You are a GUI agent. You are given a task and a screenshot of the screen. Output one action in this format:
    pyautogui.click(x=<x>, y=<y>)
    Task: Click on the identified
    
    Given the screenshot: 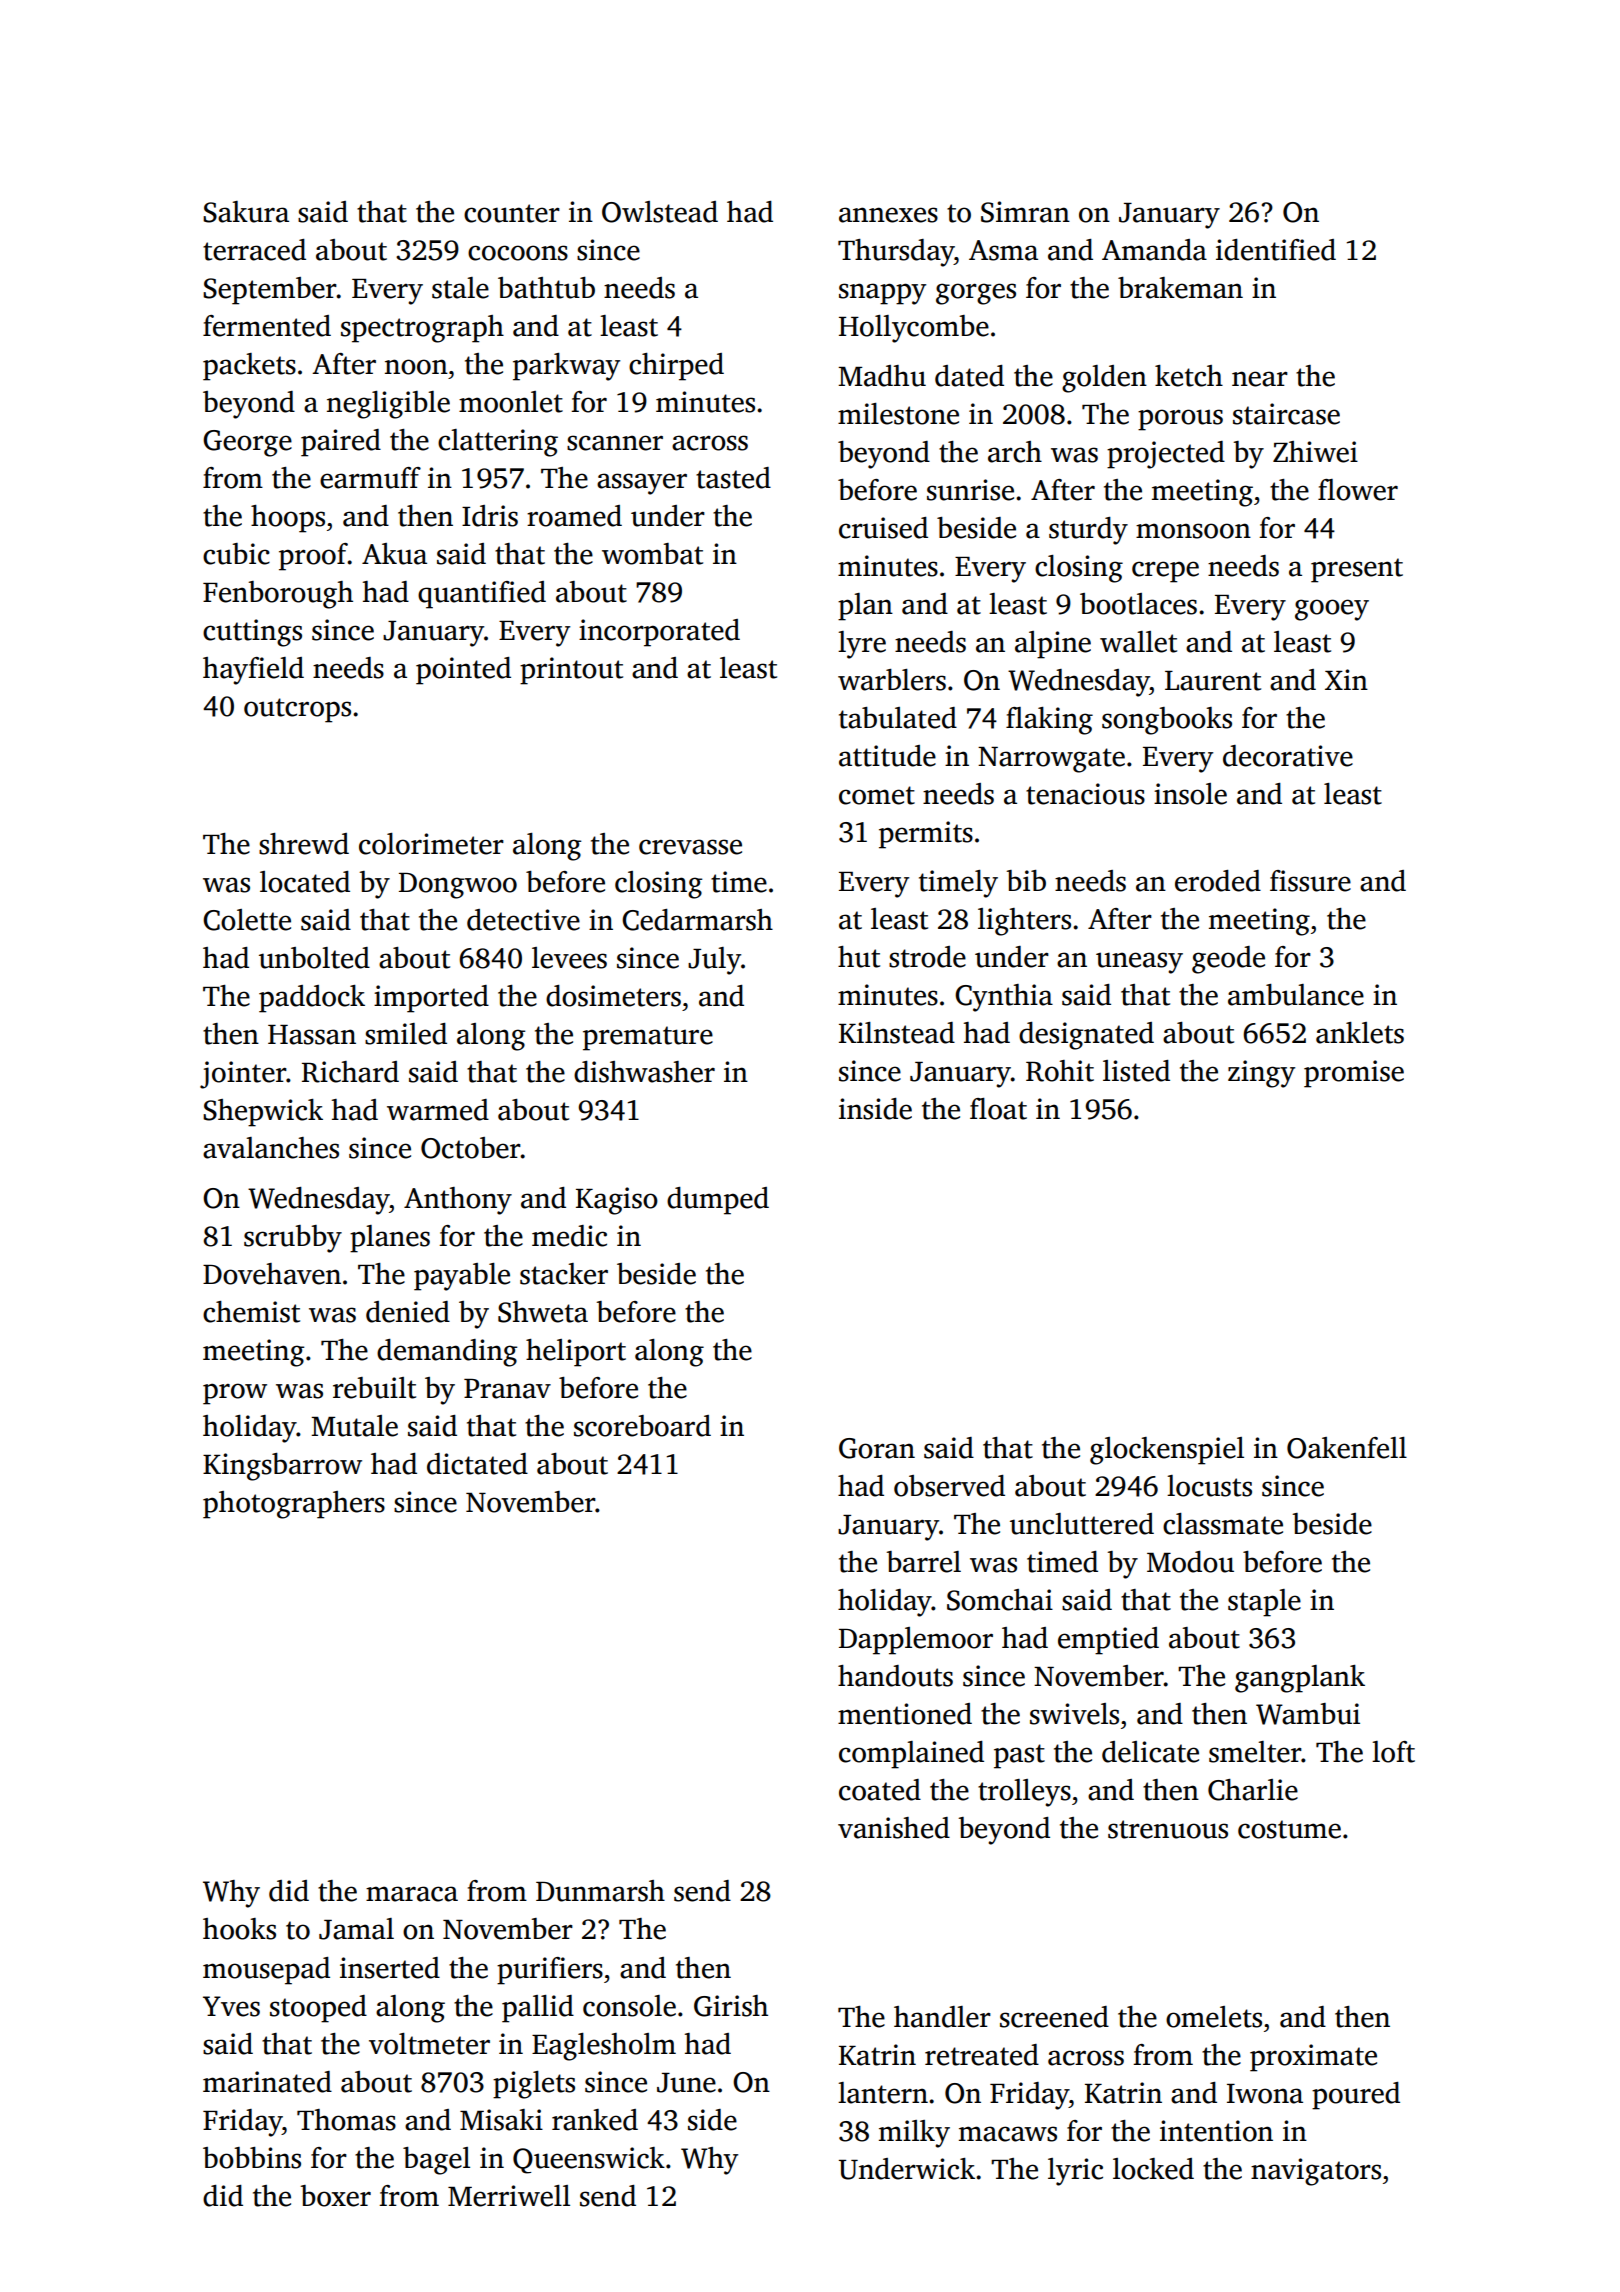 What is the action you would take?
    pyautogui.click(x=1276, y=250)
